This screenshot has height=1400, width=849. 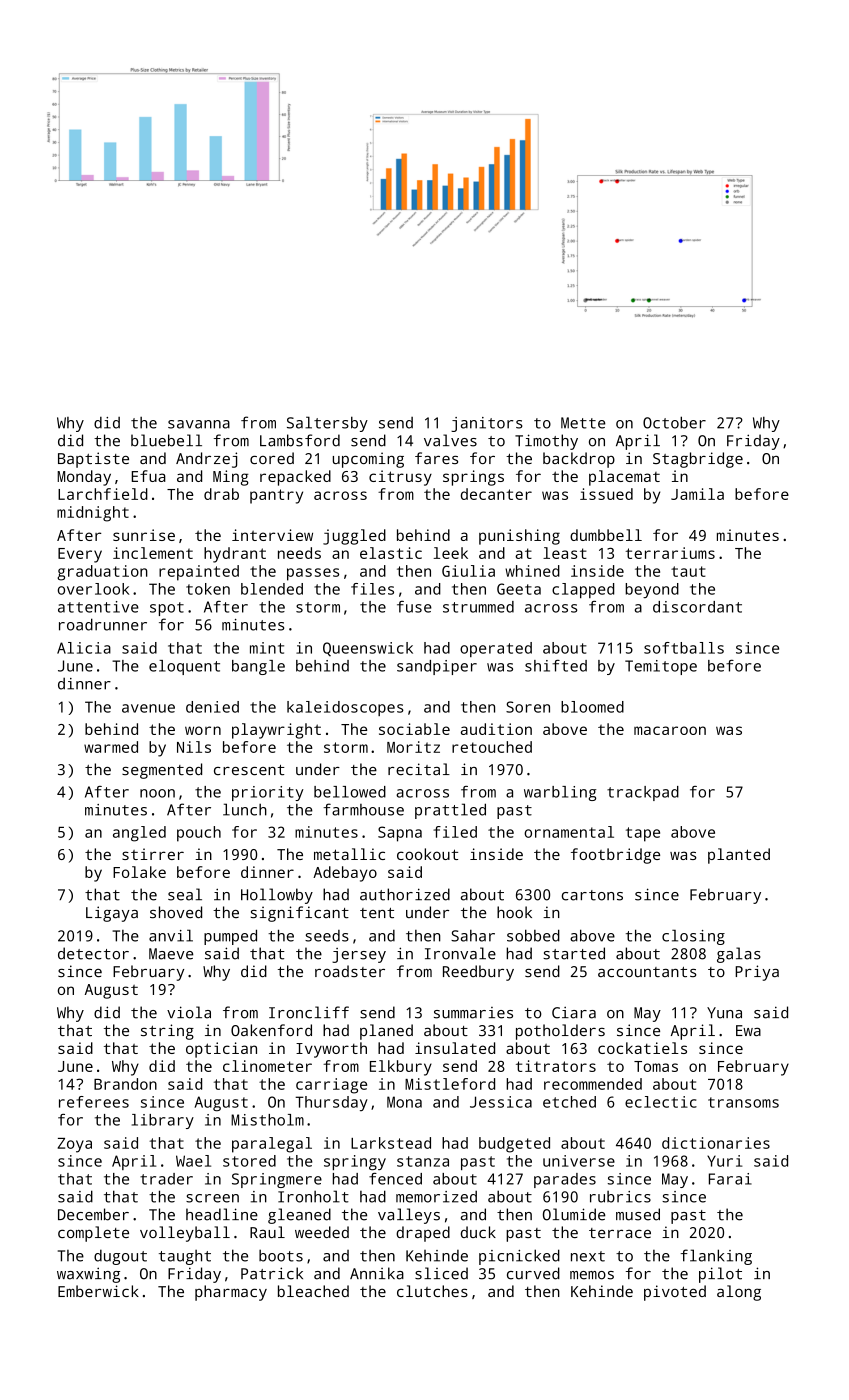 What do you see at coordinates (688, 571) in the screenshot?
I see `taut` at bounding box center [688, 571].
